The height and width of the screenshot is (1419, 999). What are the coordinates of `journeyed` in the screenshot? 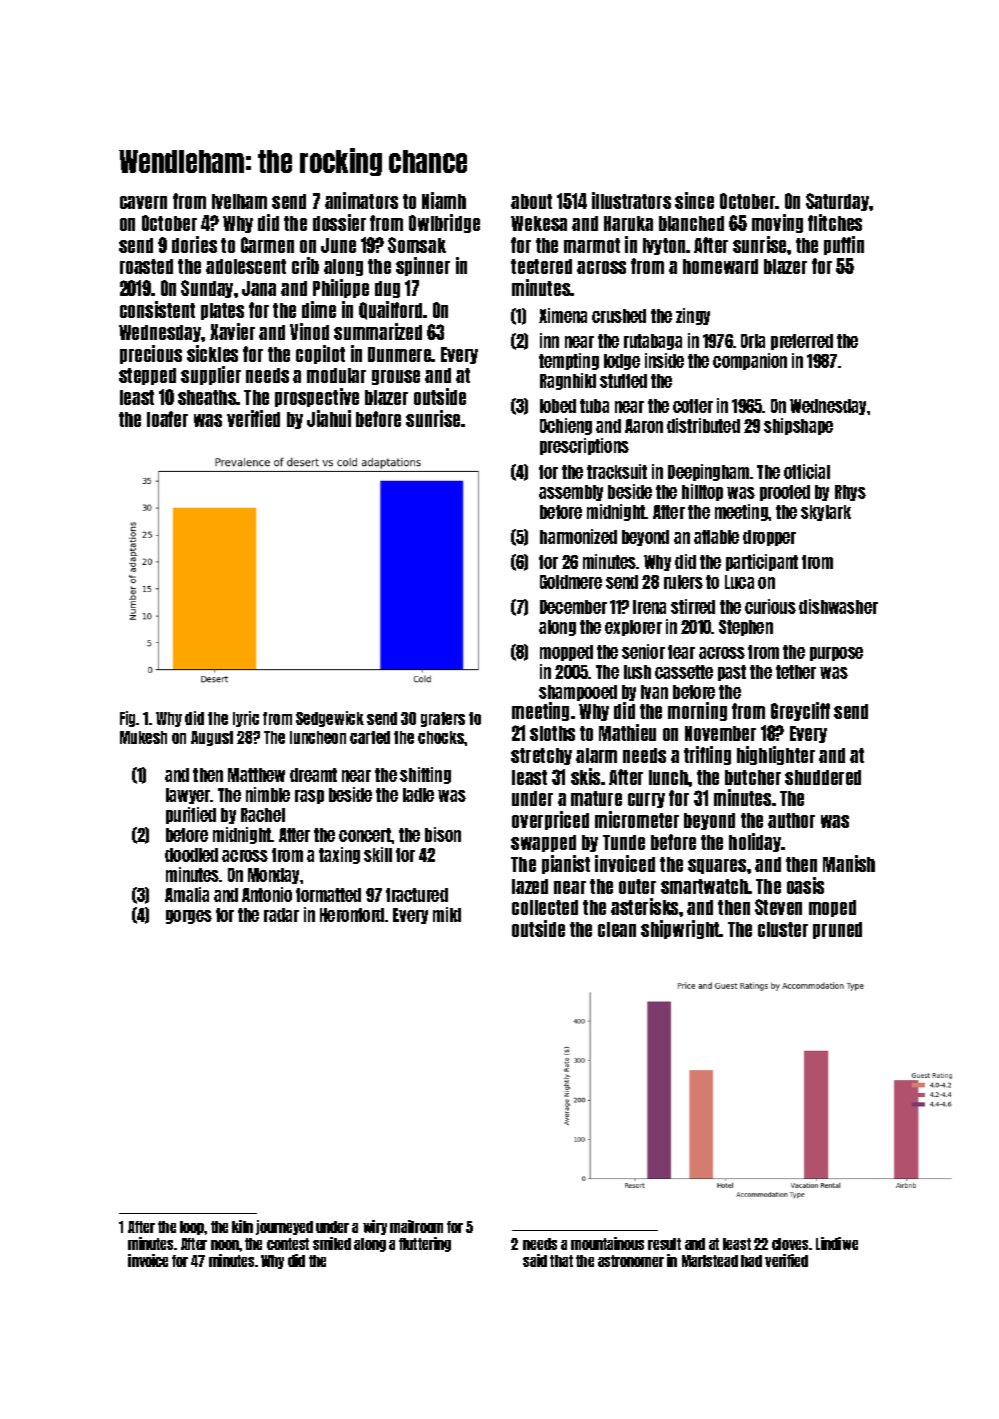 It's located at (284, 1227).
